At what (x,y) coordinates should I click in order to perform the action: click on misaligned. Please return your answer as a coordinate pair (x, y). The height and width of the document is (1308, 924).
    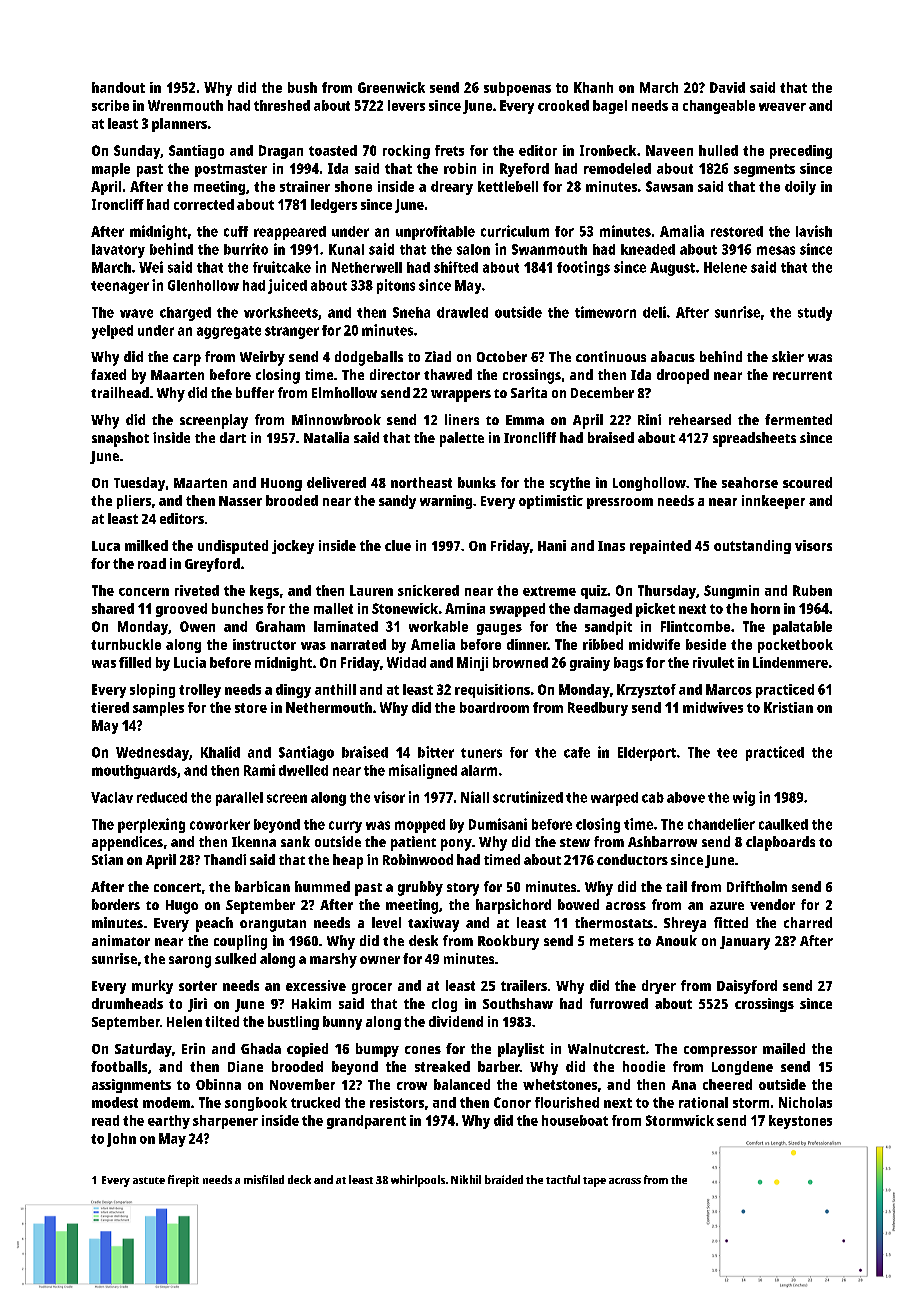
    Looking at the image, I should click on (423, 771).
